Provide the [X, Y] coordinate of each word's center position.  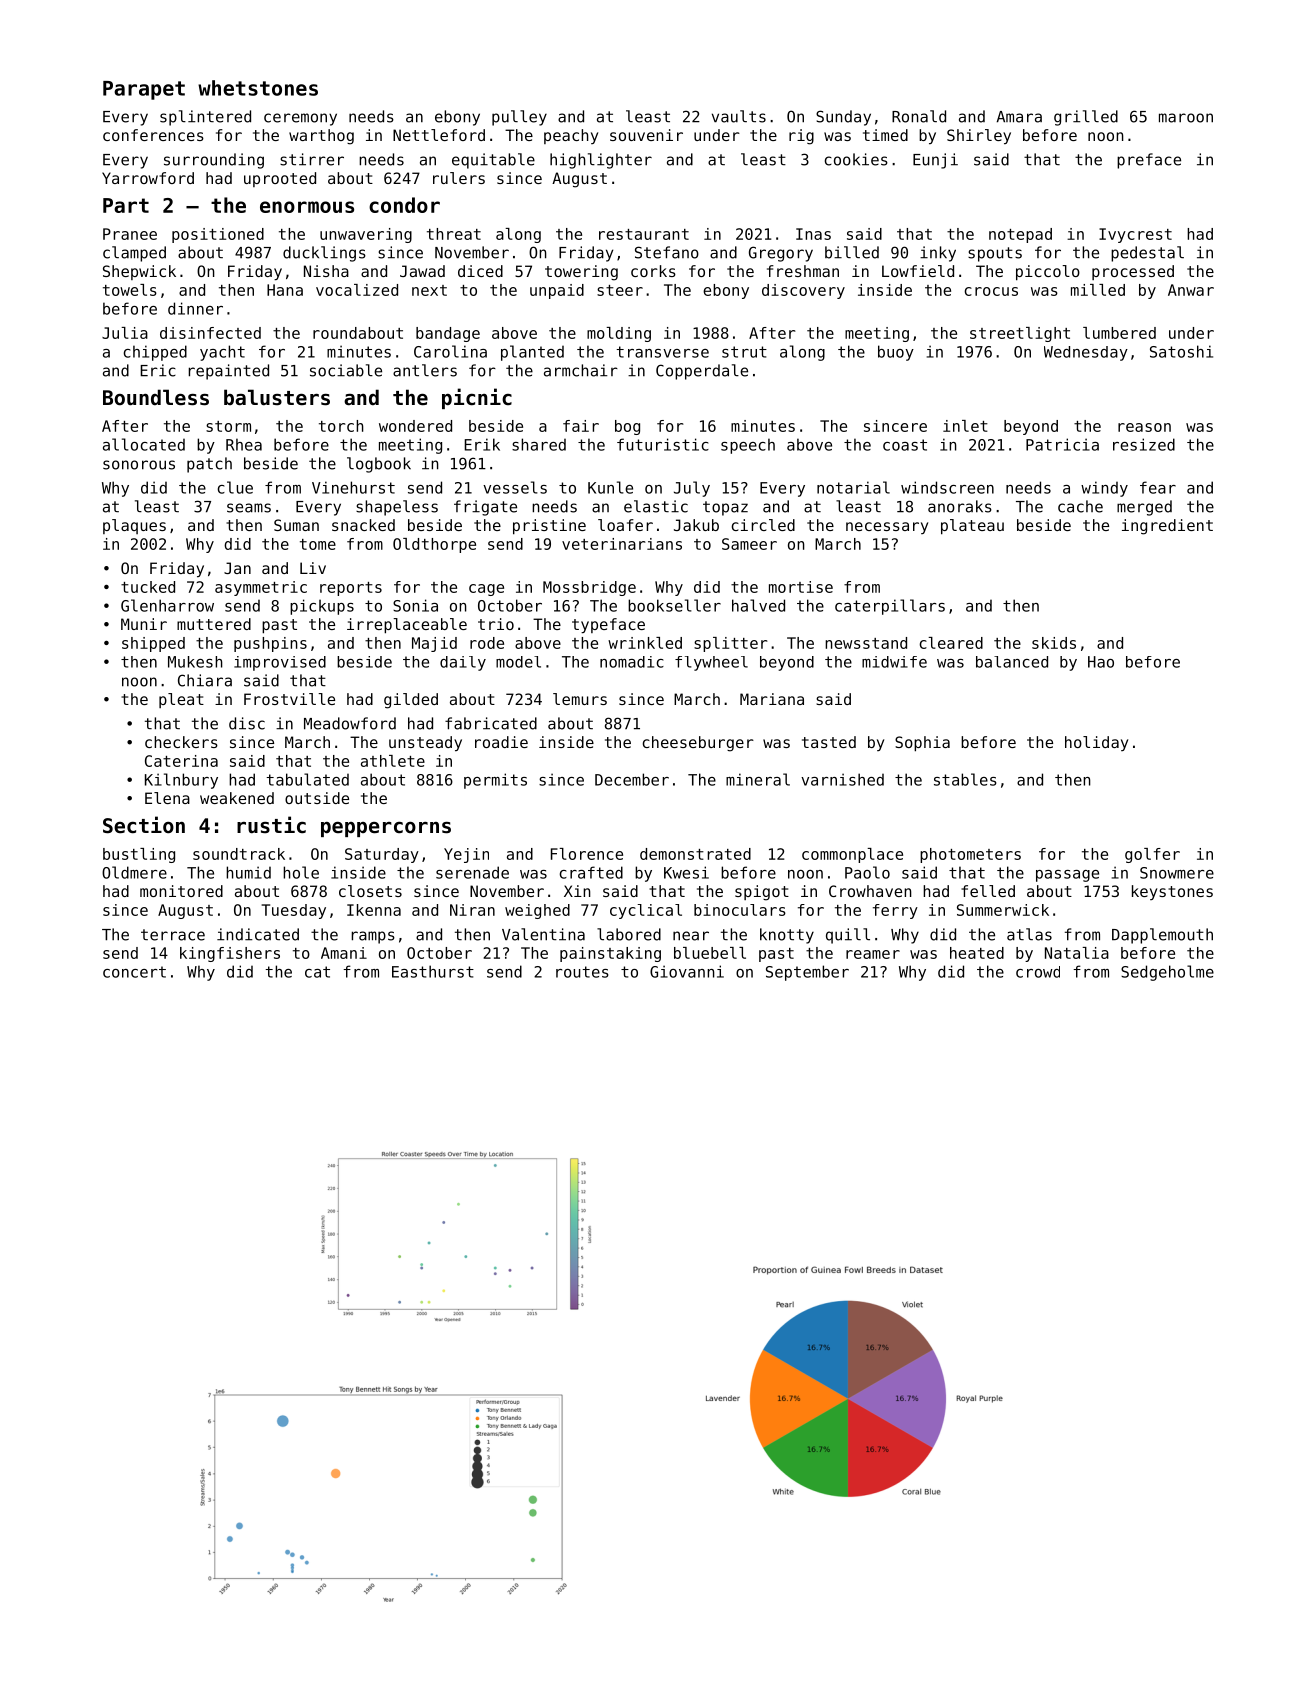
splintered [205, 118]
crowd [1038, 972]
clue [235, 487]
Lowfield [918, 271]
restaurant [644, 234]
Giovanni [687, 971]
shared [539, 444]
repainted [228, 372]
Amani [344, 953]
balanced [1012, 662]
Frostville [289, 699]
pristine [549, 527]
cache [1080, 506]
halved [758, 605]
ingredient [1167, 527]
